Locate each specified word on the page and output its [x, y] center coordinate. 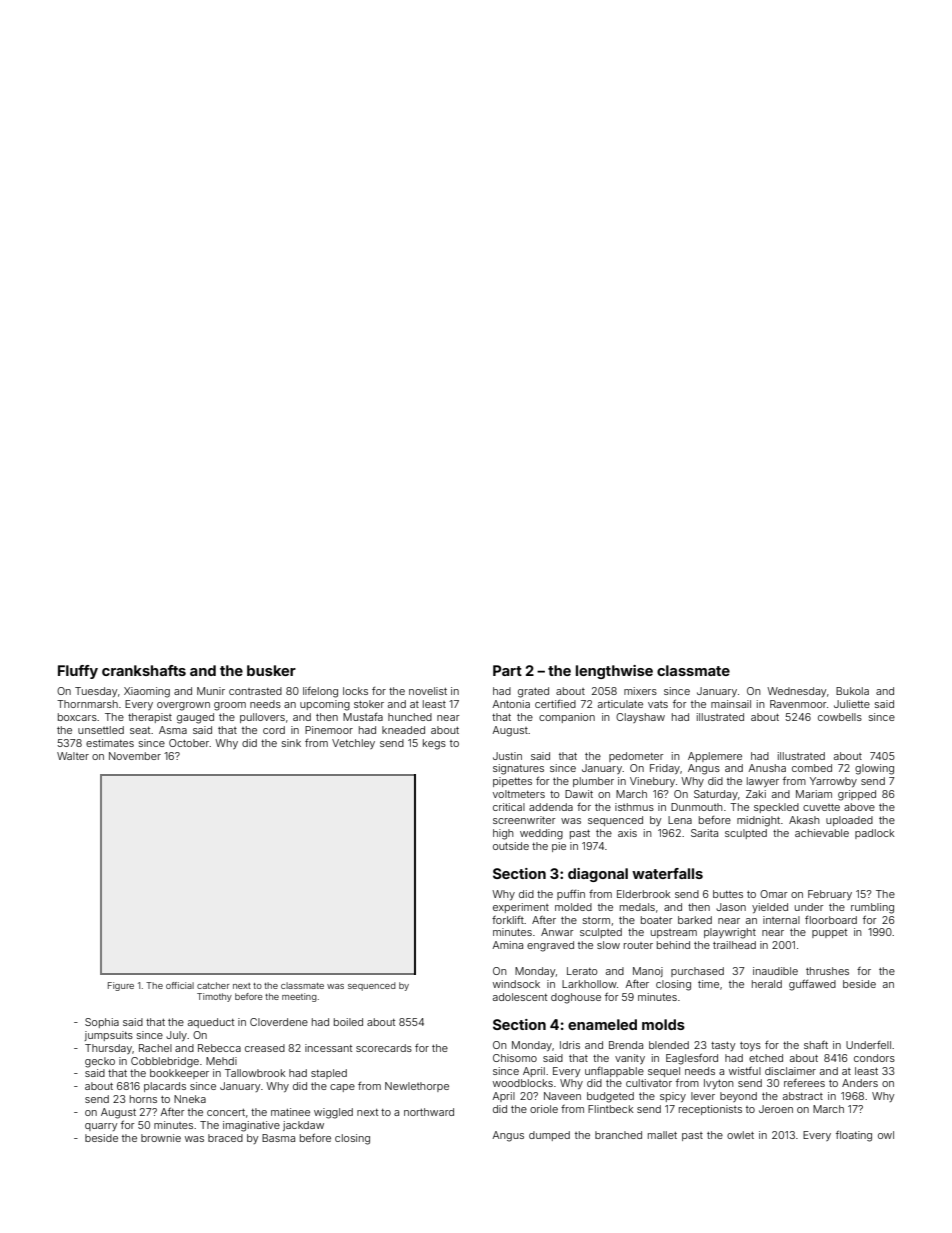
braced [225, 1138]
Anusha [767, 768]
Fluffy [78, 672]
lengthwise [614, 672]
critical [509, 807]
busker [271, 670]
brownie [161, 1138]
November [135, 756]
